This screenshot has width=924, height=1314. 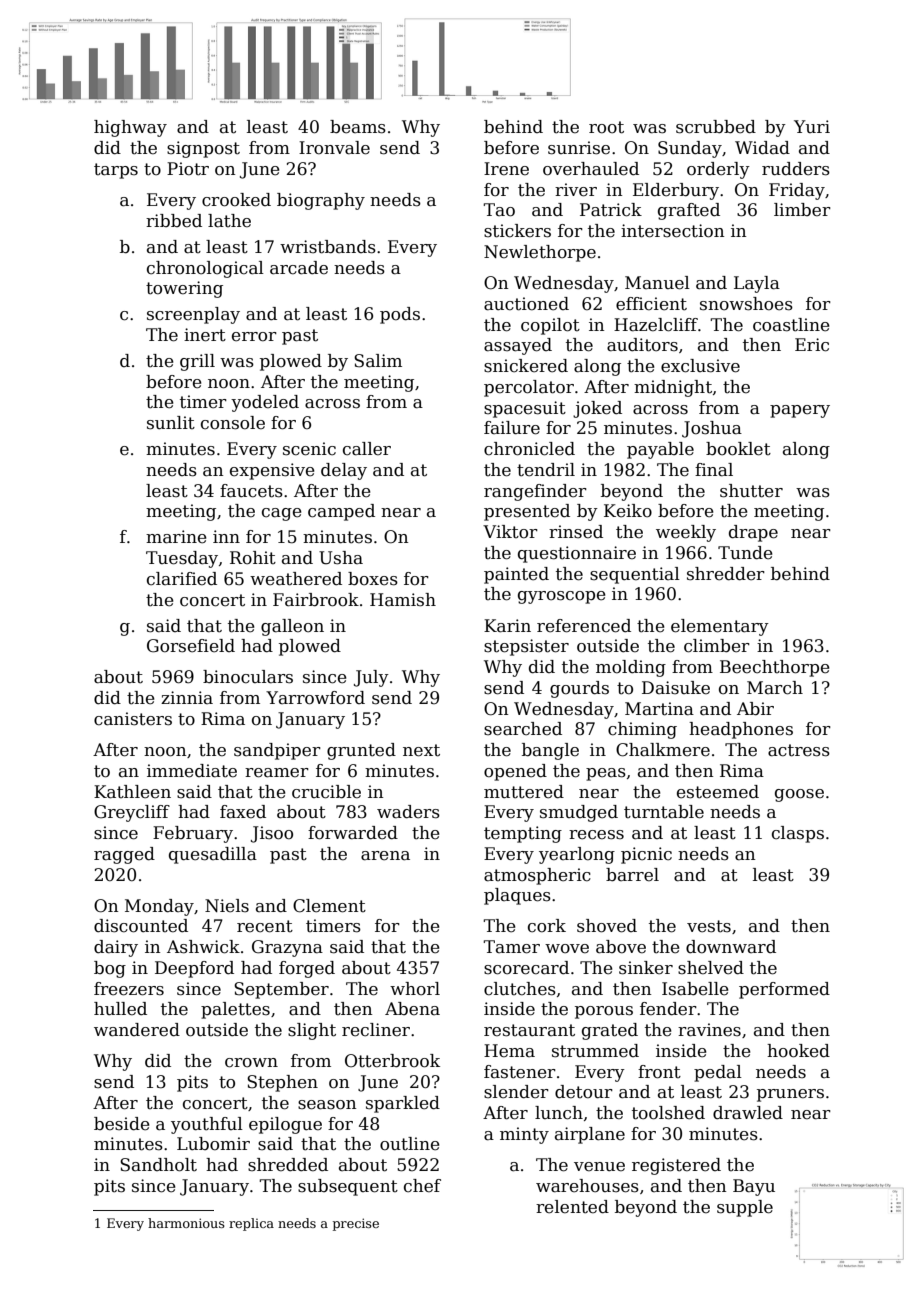 What do you see at coordinates (745, 1208) in the screenshot?
I see `supple` at bounding box center [745, 1208].
